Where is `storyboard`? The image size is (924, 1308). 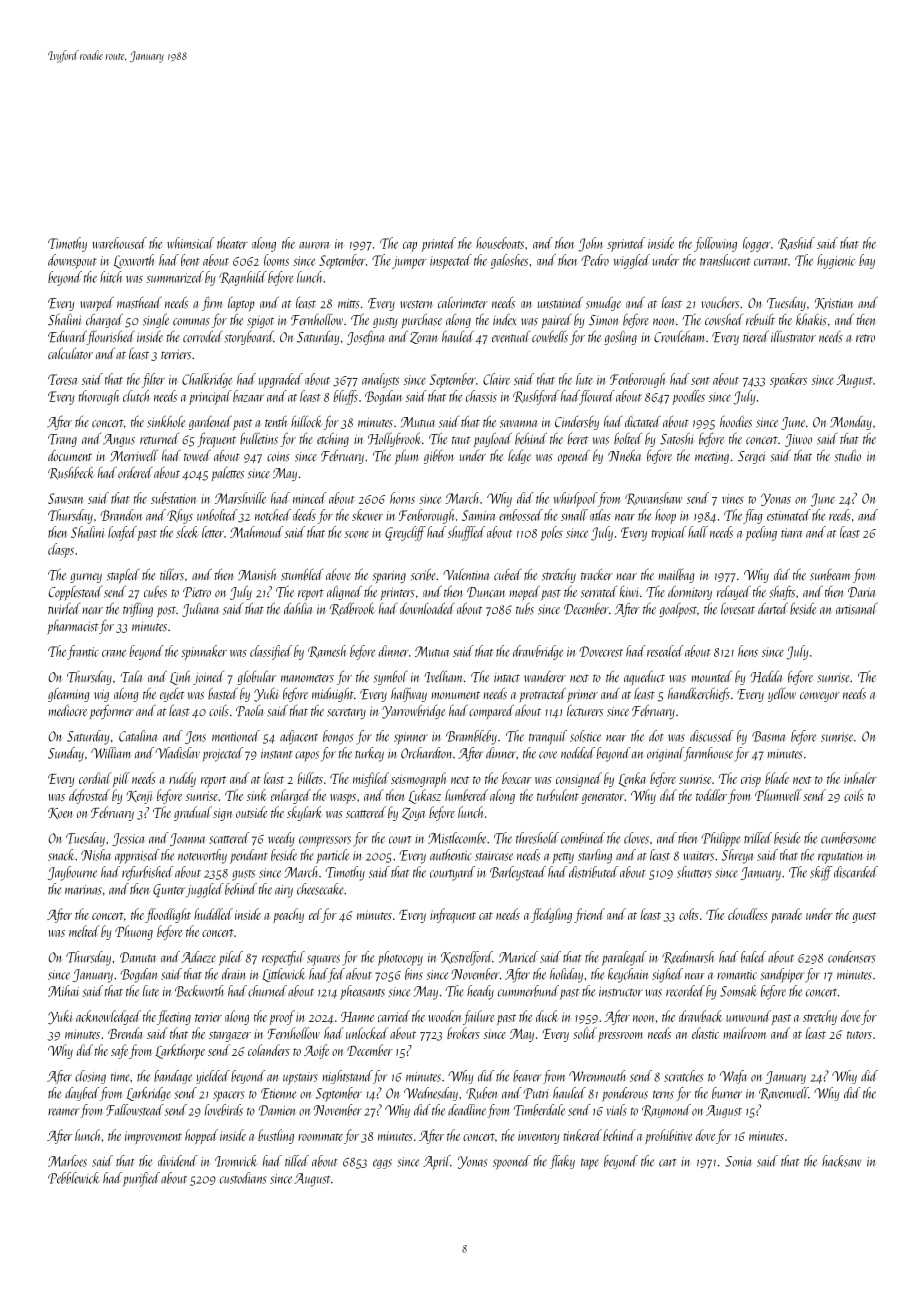
storyboard is located at coordinates (249, 337).
